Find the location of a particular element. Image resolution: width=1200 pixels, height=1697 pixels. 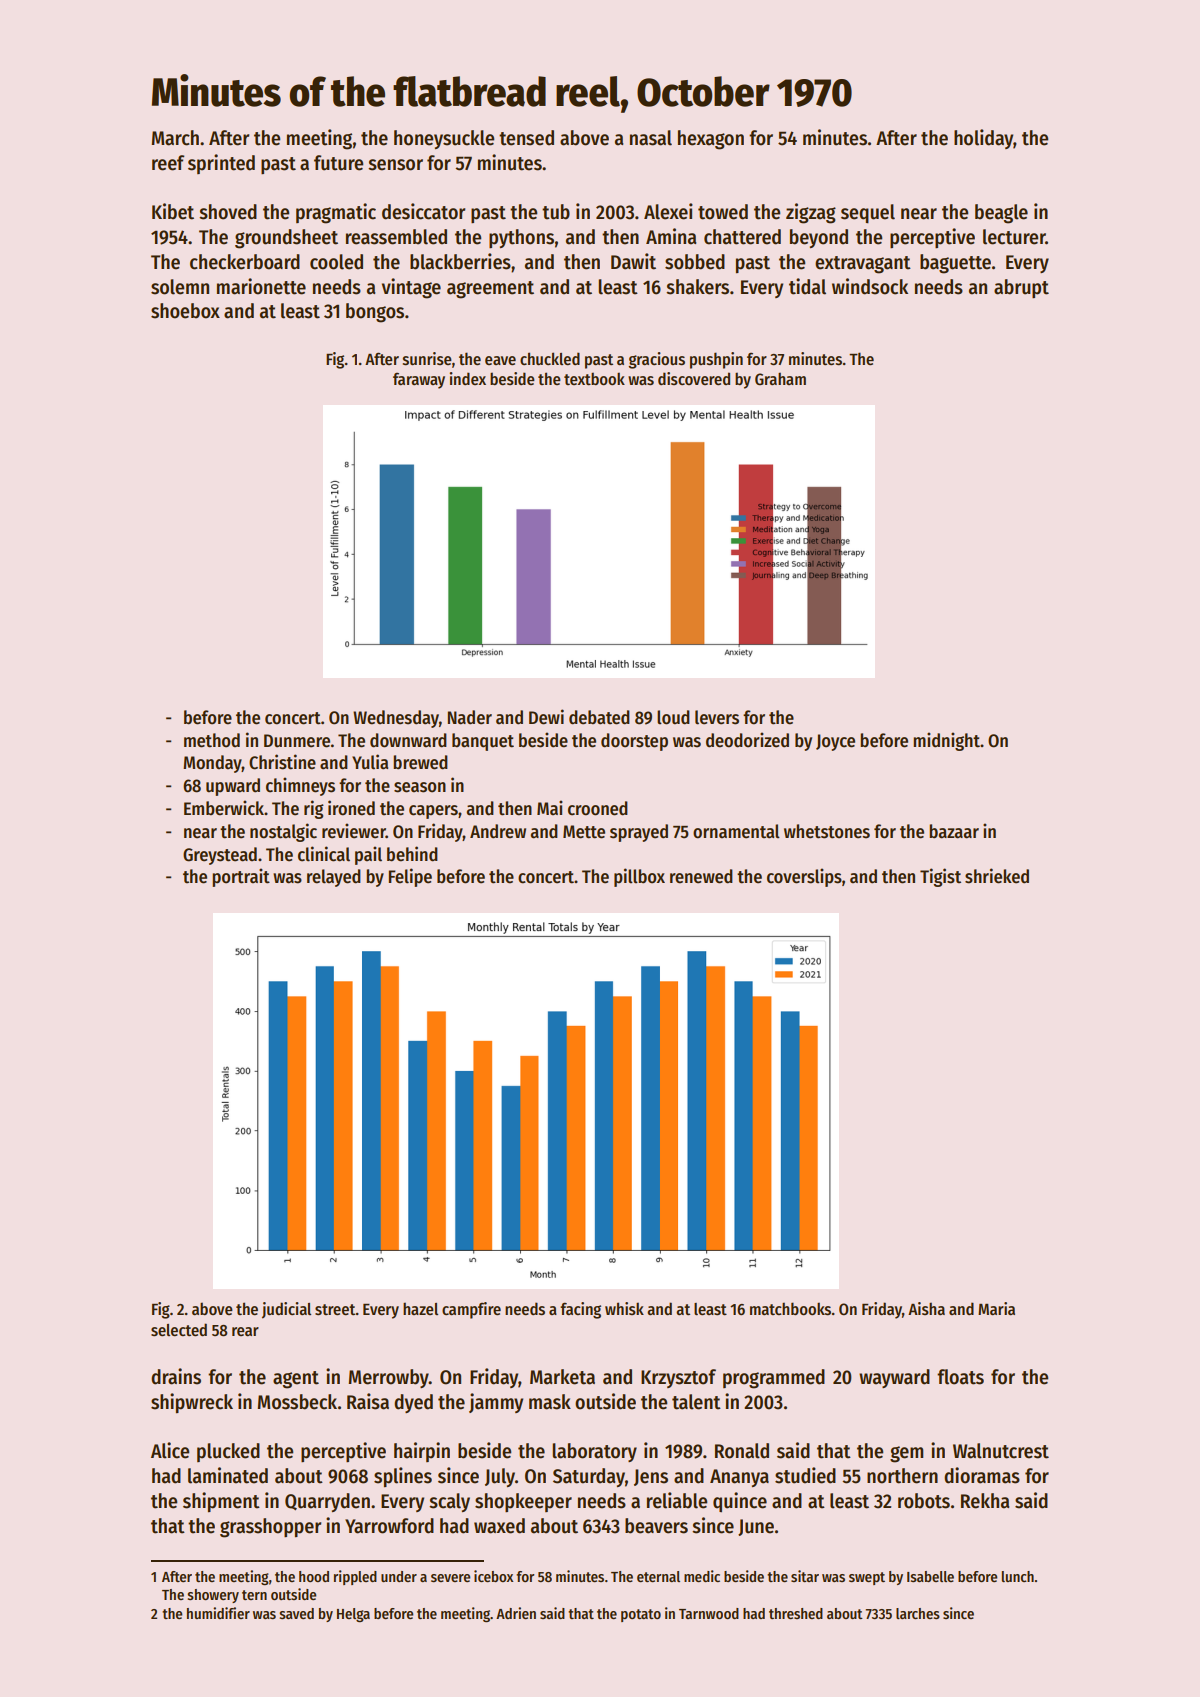

debated is located at coordinates (599, 717).
